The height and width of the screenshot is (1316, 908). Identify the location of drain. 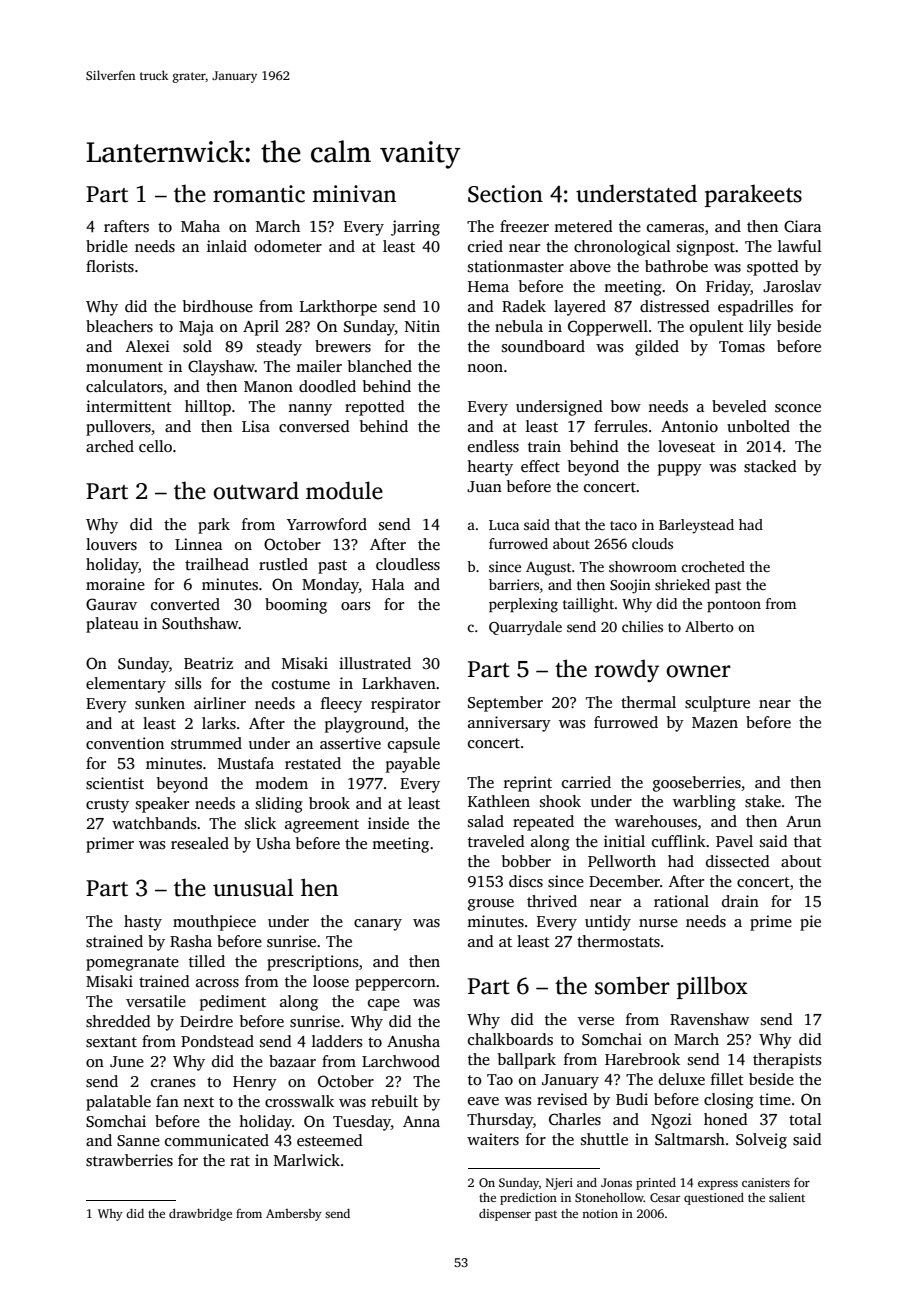
(740, 901).
